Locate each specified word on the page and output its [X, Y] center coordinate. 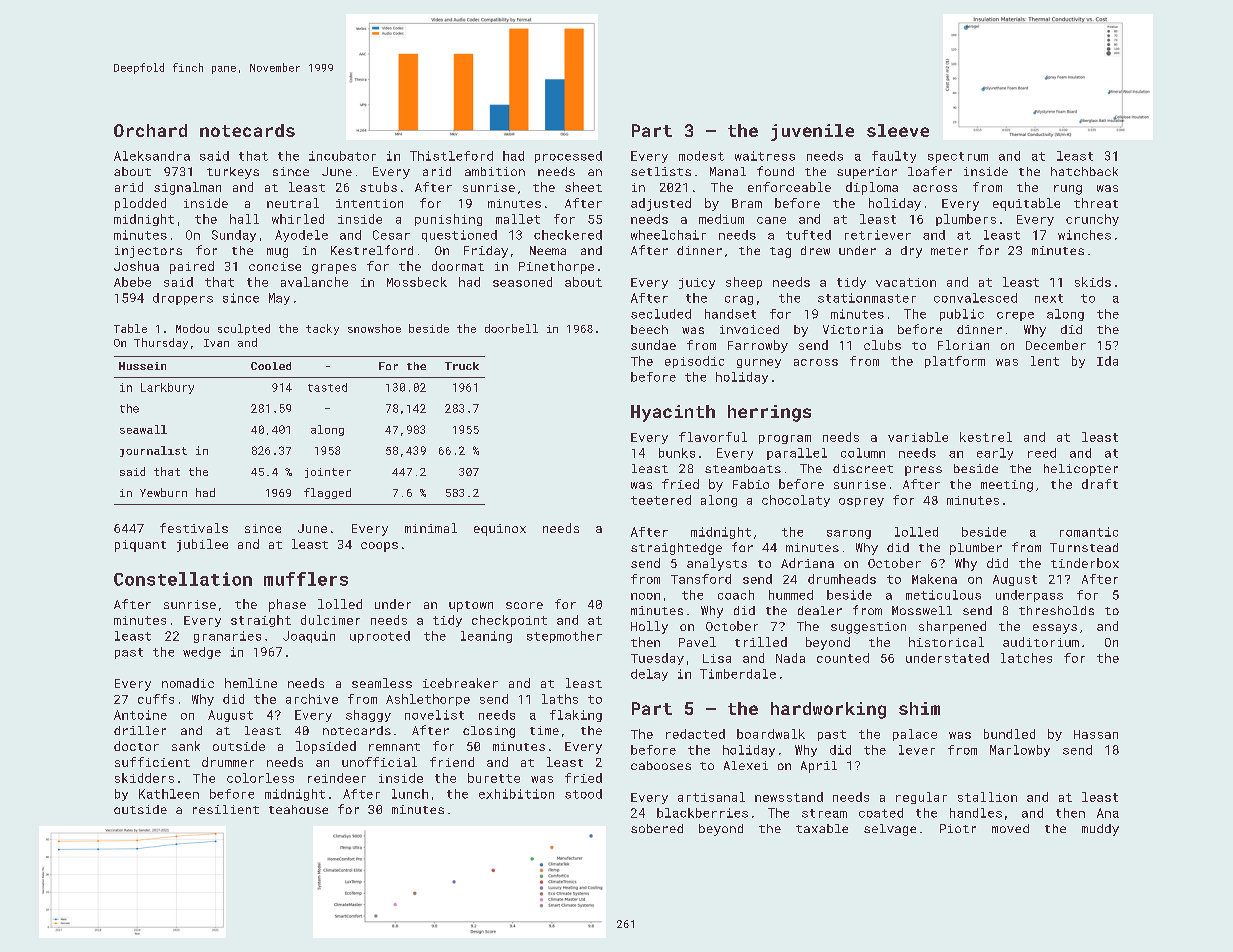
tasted [327, 387]
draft [1100, 484]
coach [736, 595]
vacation [906, 282]
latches [1026, 658]
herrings [769, 413]
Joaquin [309, 637]
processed [568, 157]
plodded [140, 204]
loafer [930, 171]
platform [955, 362]
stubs [378, 187]
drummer [228, 762]
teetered [661, 500]
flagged [327, 493]
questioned [459, 236]
